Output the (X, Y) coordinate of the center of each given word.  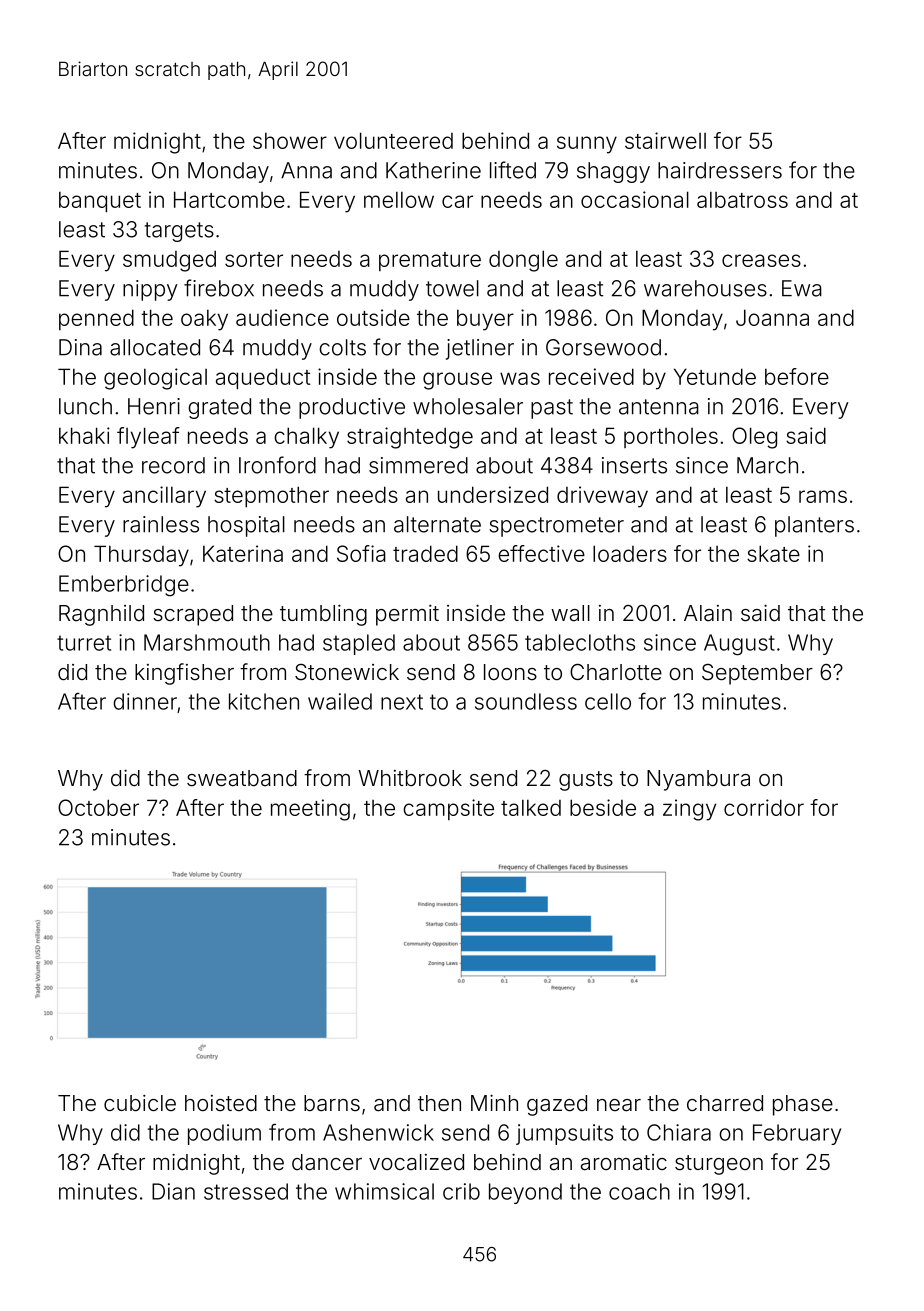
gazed (557, 1105)
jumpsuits (564, 1134)
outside (373, 317)
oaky (204, 320)
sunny (587, 145)
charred (725, 1103)
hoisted (221, 1103)
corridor (764, 807)
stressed (246, 1191)
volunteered (393, 140)
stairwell (665, 140)
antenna (659, 407)
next (402, 702)
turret (84, 643)
